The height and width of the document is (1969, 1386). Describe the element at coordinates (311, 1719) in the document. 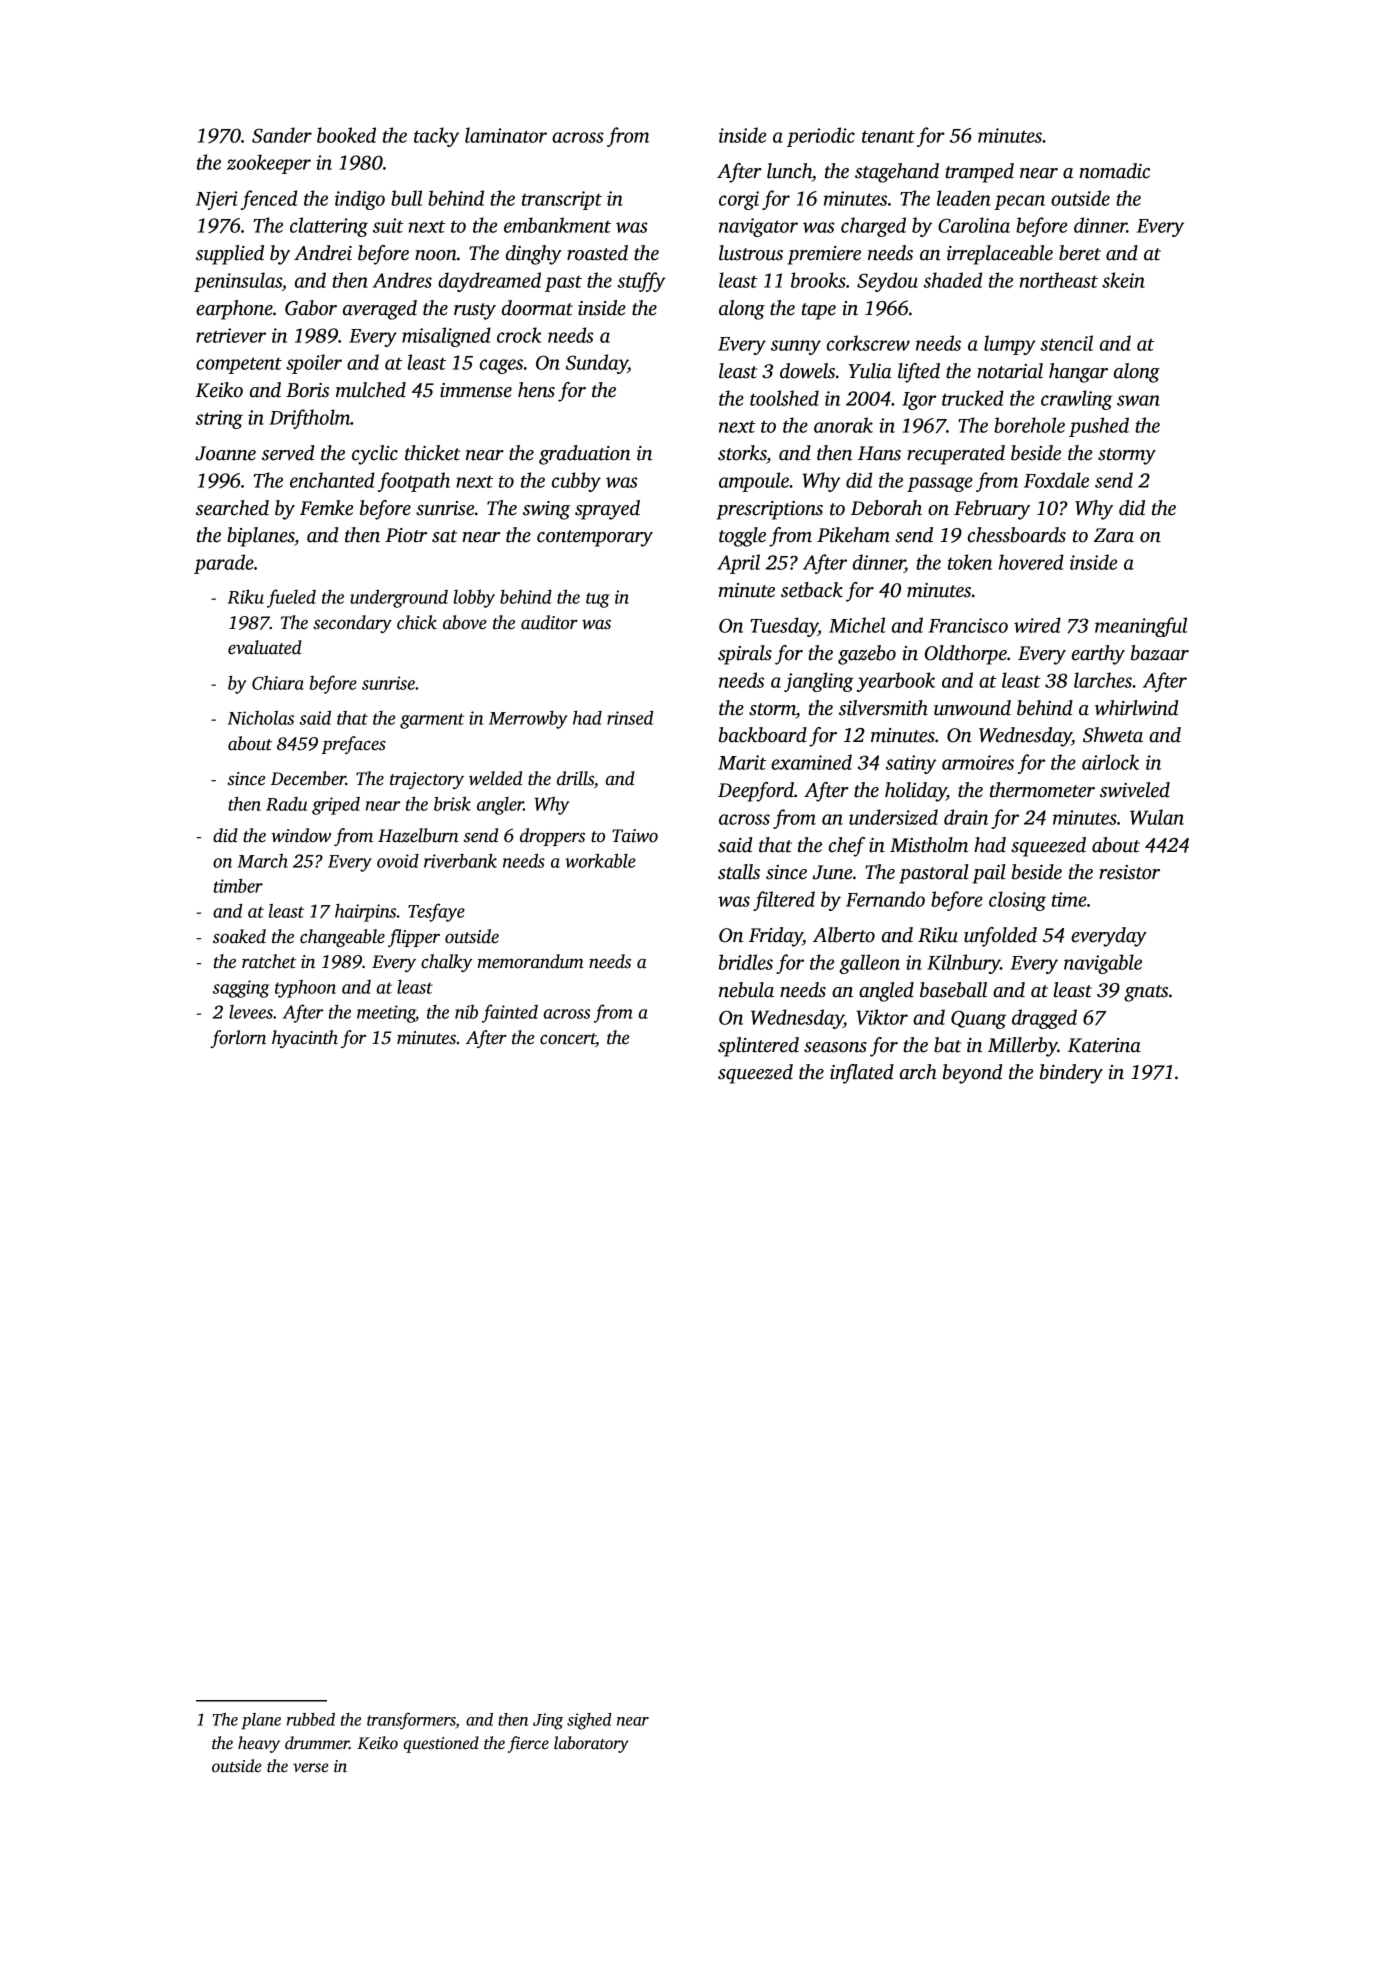

I see `rubbed` at that location.
